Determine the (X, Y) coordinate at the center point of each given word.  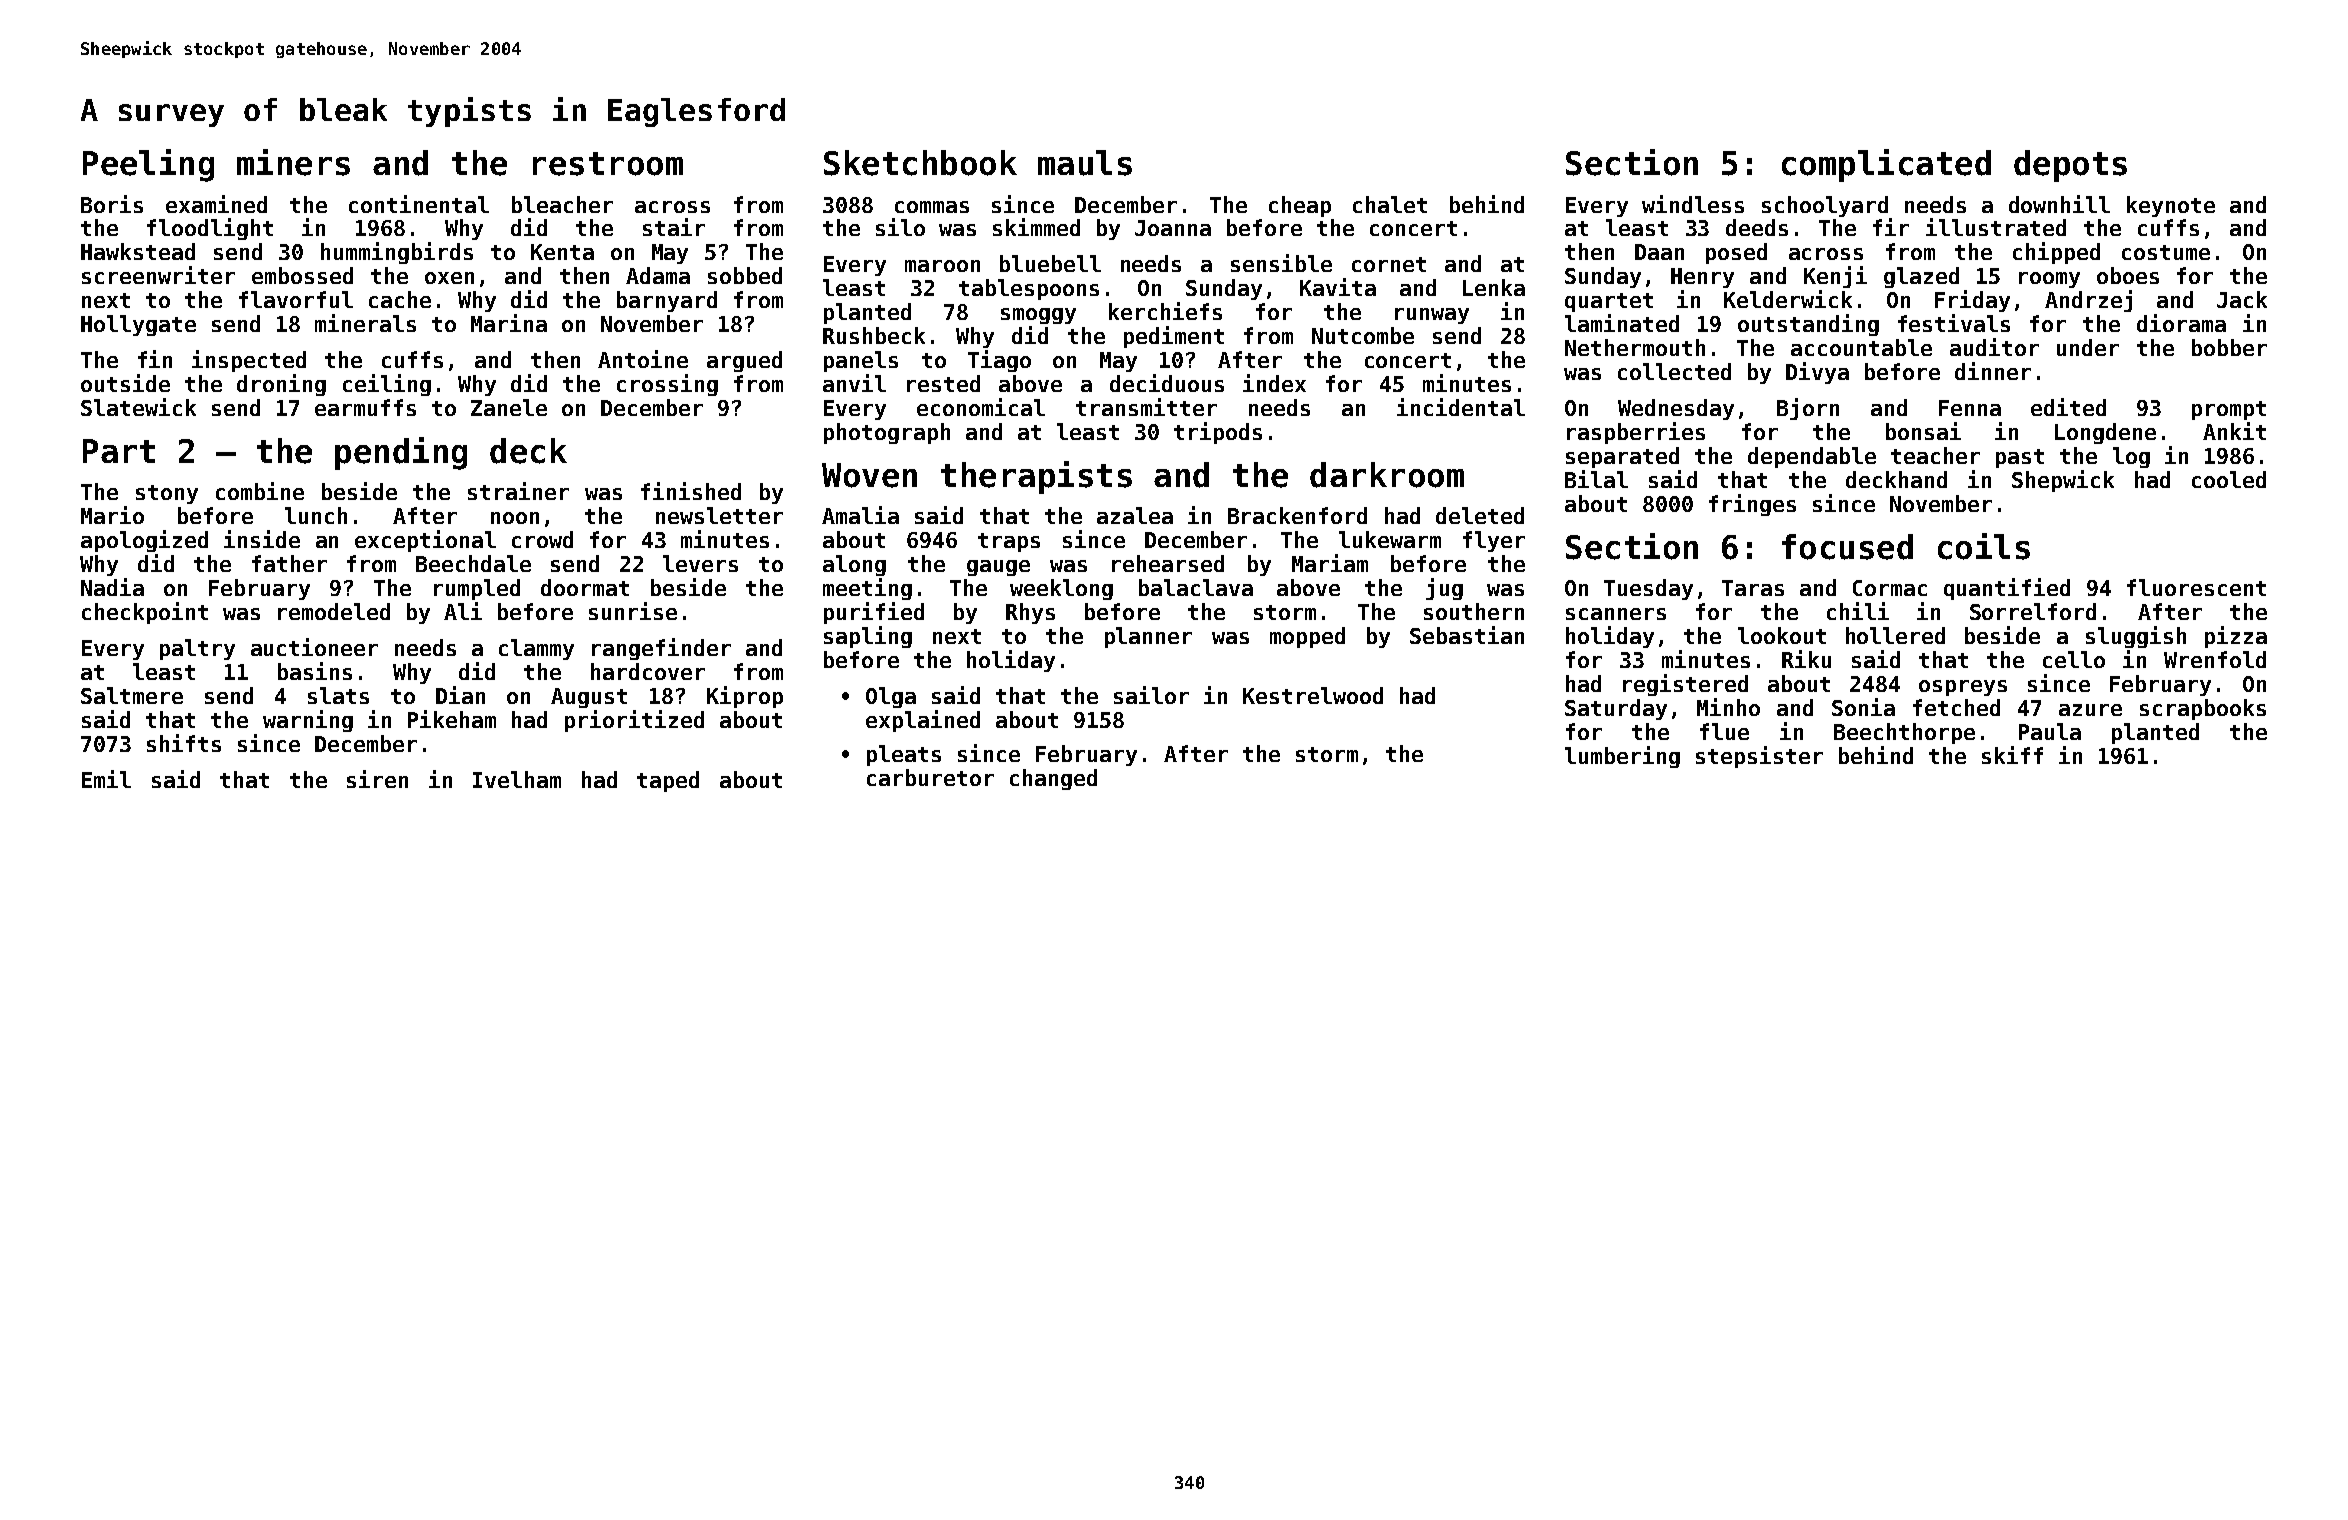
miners (293, 162)
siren (377, 779)
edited (2068, 407)
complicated (1886, 165)
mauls (1085, 163)
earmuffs (365, 407)
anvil (854, 383)
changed (1053, 779)
